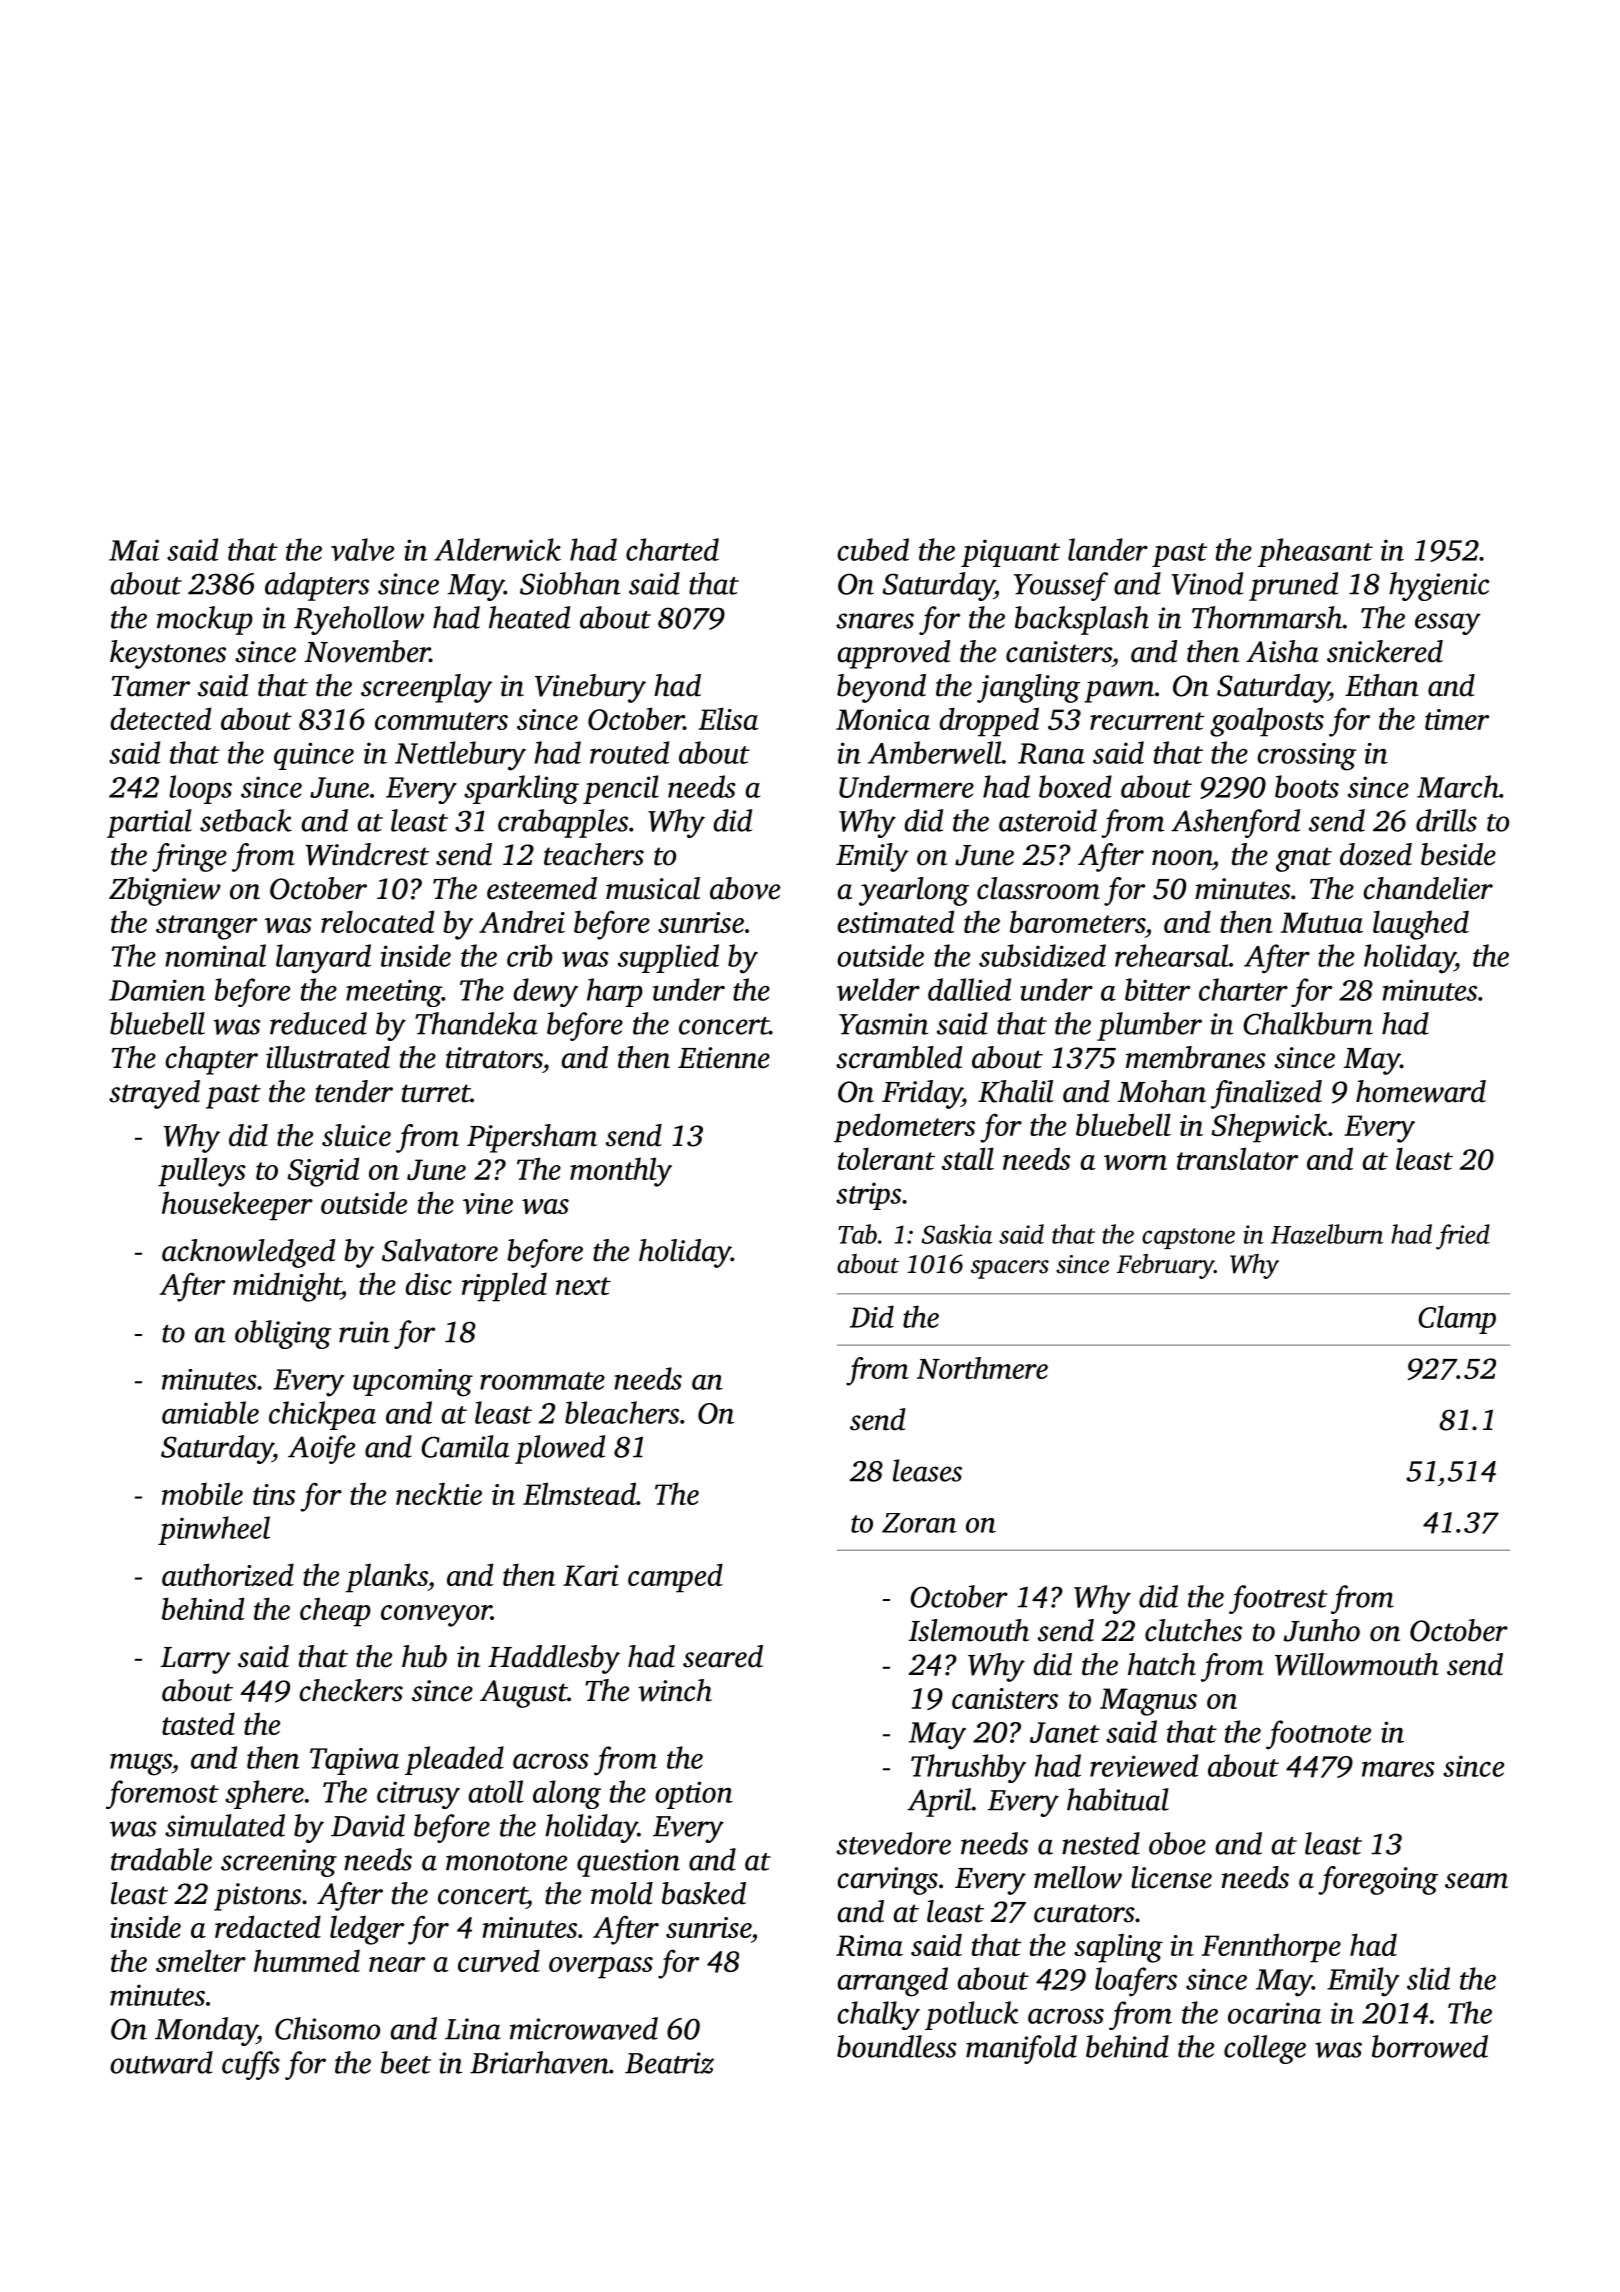 This screenshot has width=1620, height=2292. What do you see at coordinates (873, 549) in the screenshot?
I see `cubed` at bounding box center [873, 549].
